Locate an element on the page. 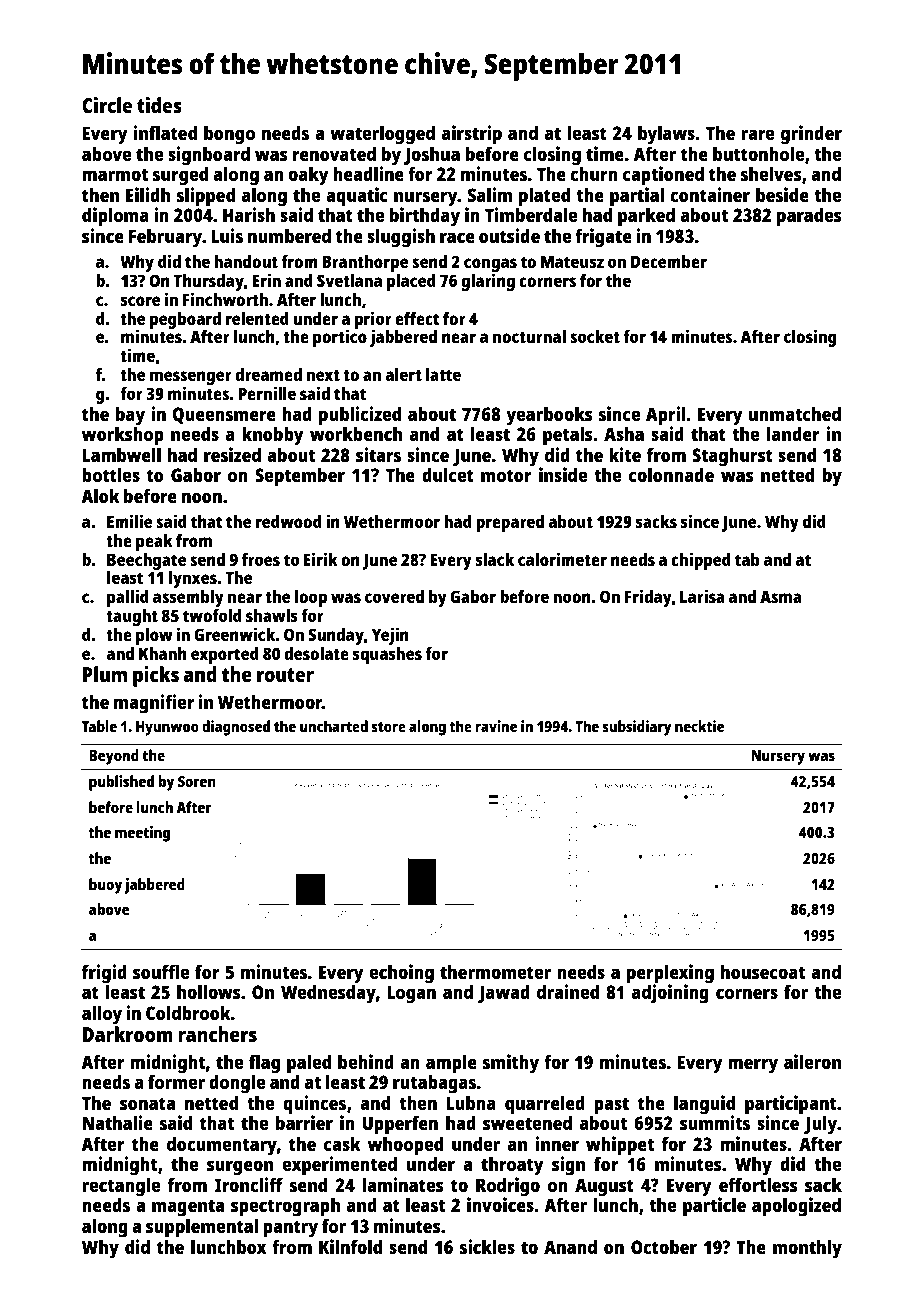 The height and width of the document is (1308, 924). paled is located at coordinates (309, 1064).
